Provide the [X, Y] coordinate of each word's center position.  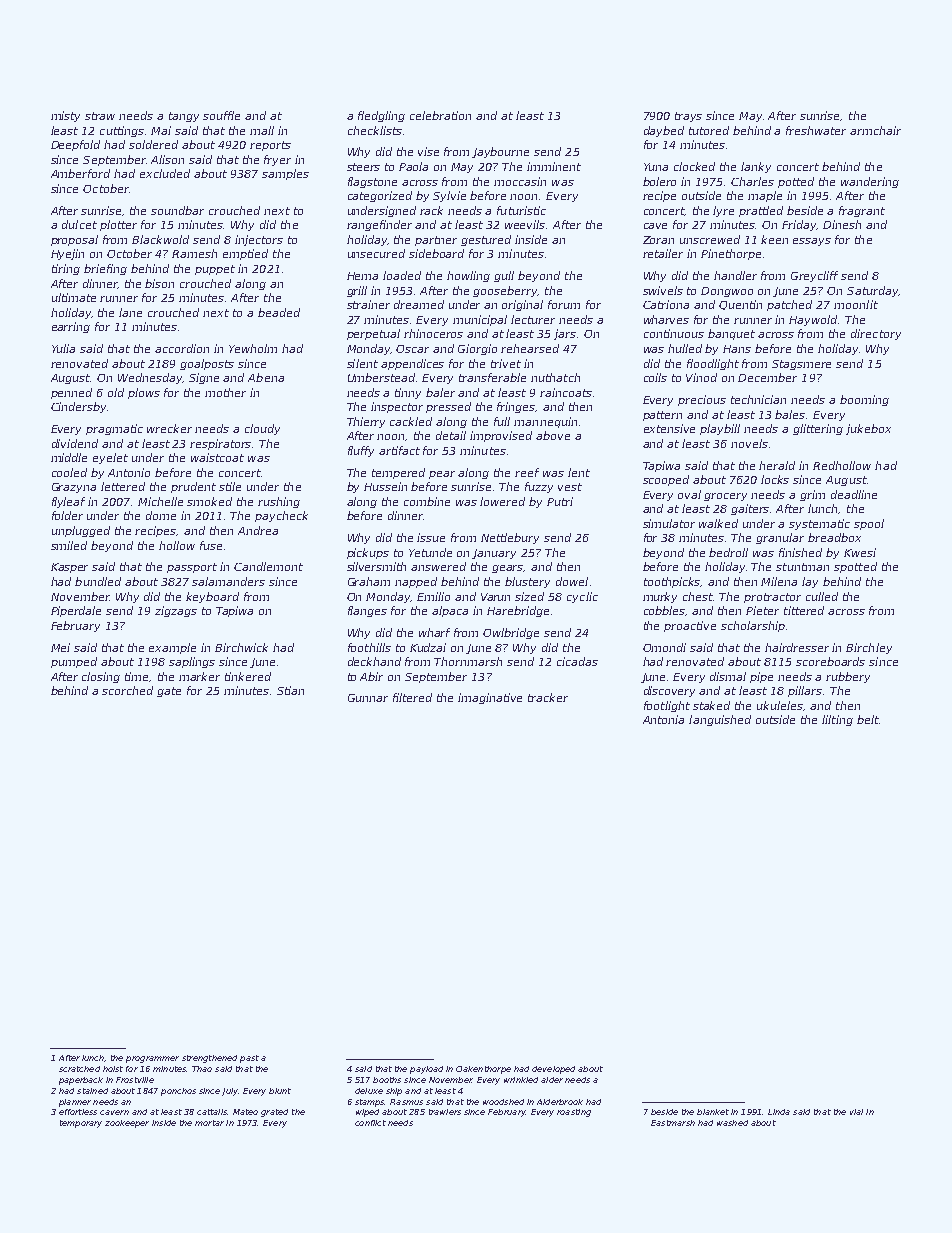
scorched [127, 690]
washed [732, 1123]
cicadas [577, 661]
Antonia [663, 719]
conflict [370, 1123]
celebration [440, 115]
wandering [870, 182]
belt [868, 719]
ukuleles [780, 705]
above [553, 435]
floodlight [713, 364]
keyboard [212, 597]
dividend [75, 443]
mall [262, 130]
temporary [81, 1124]
